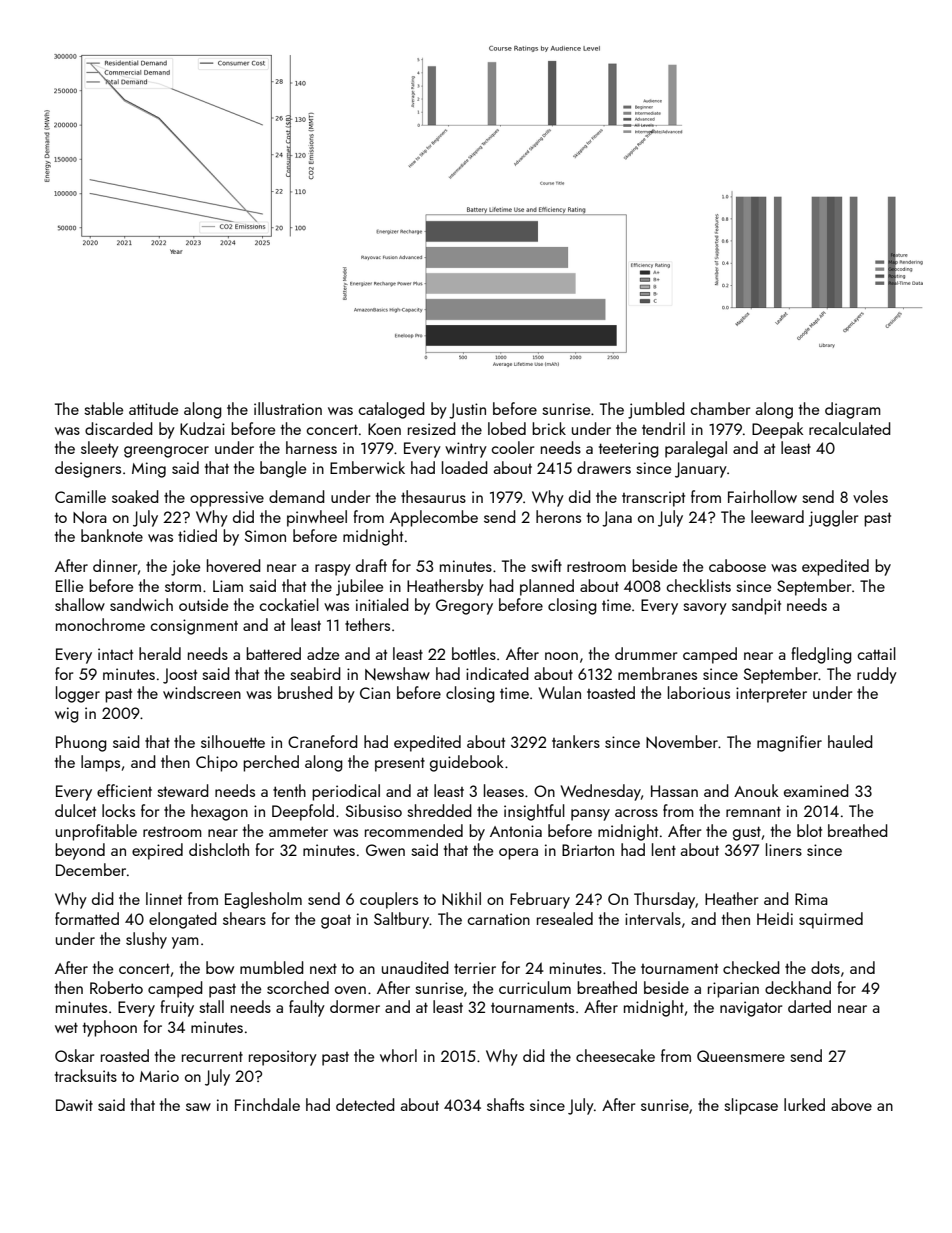 This screenshot has height=1233, width=952. I want to click on ruddy, so click(877, 675).
